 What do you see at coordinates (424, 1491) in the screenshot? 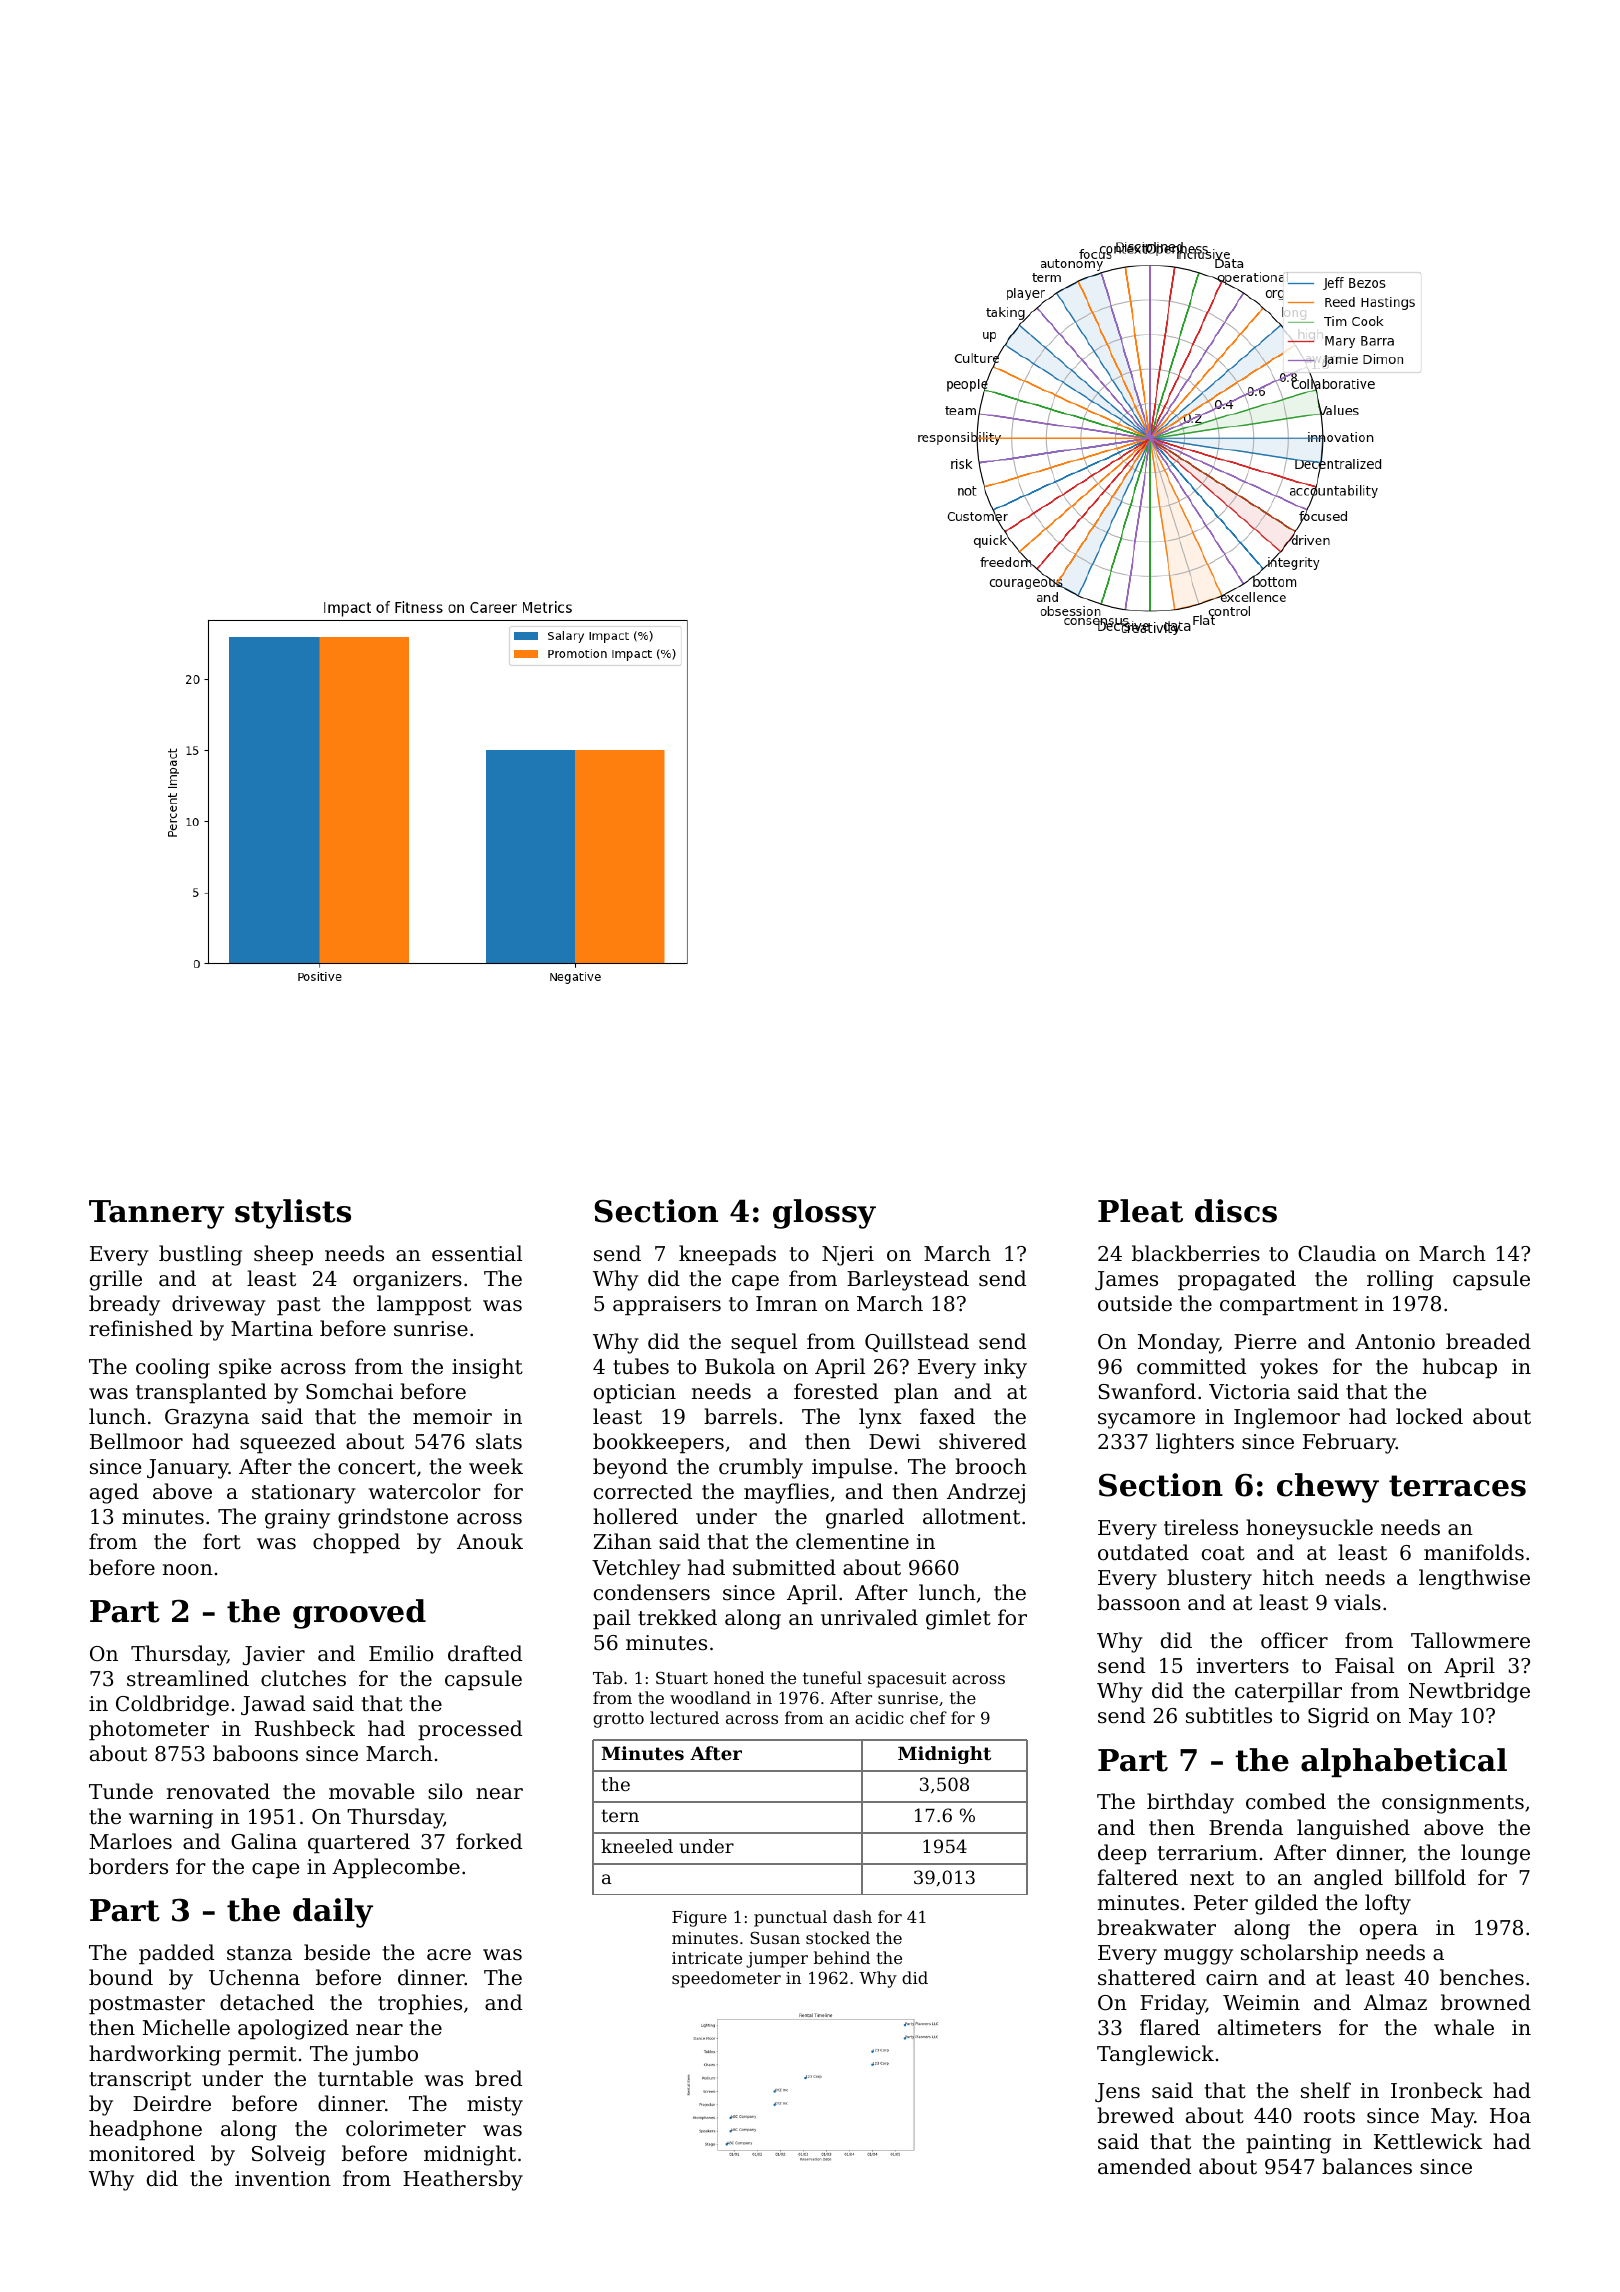
I see `watercolor` at bounding box center [424, 1491].
